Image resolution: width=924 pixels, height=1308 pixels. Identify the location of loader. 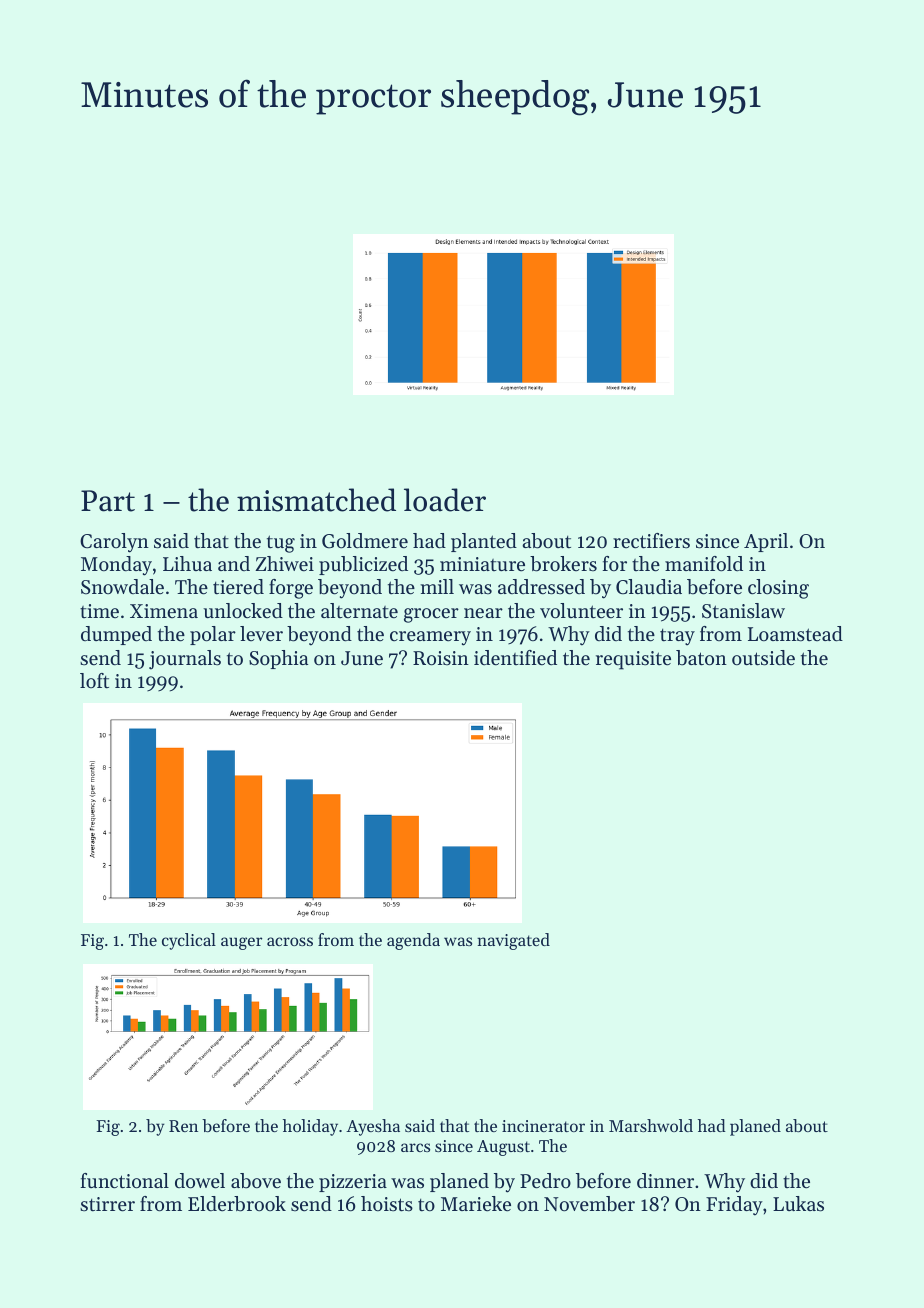
(445, 500).
